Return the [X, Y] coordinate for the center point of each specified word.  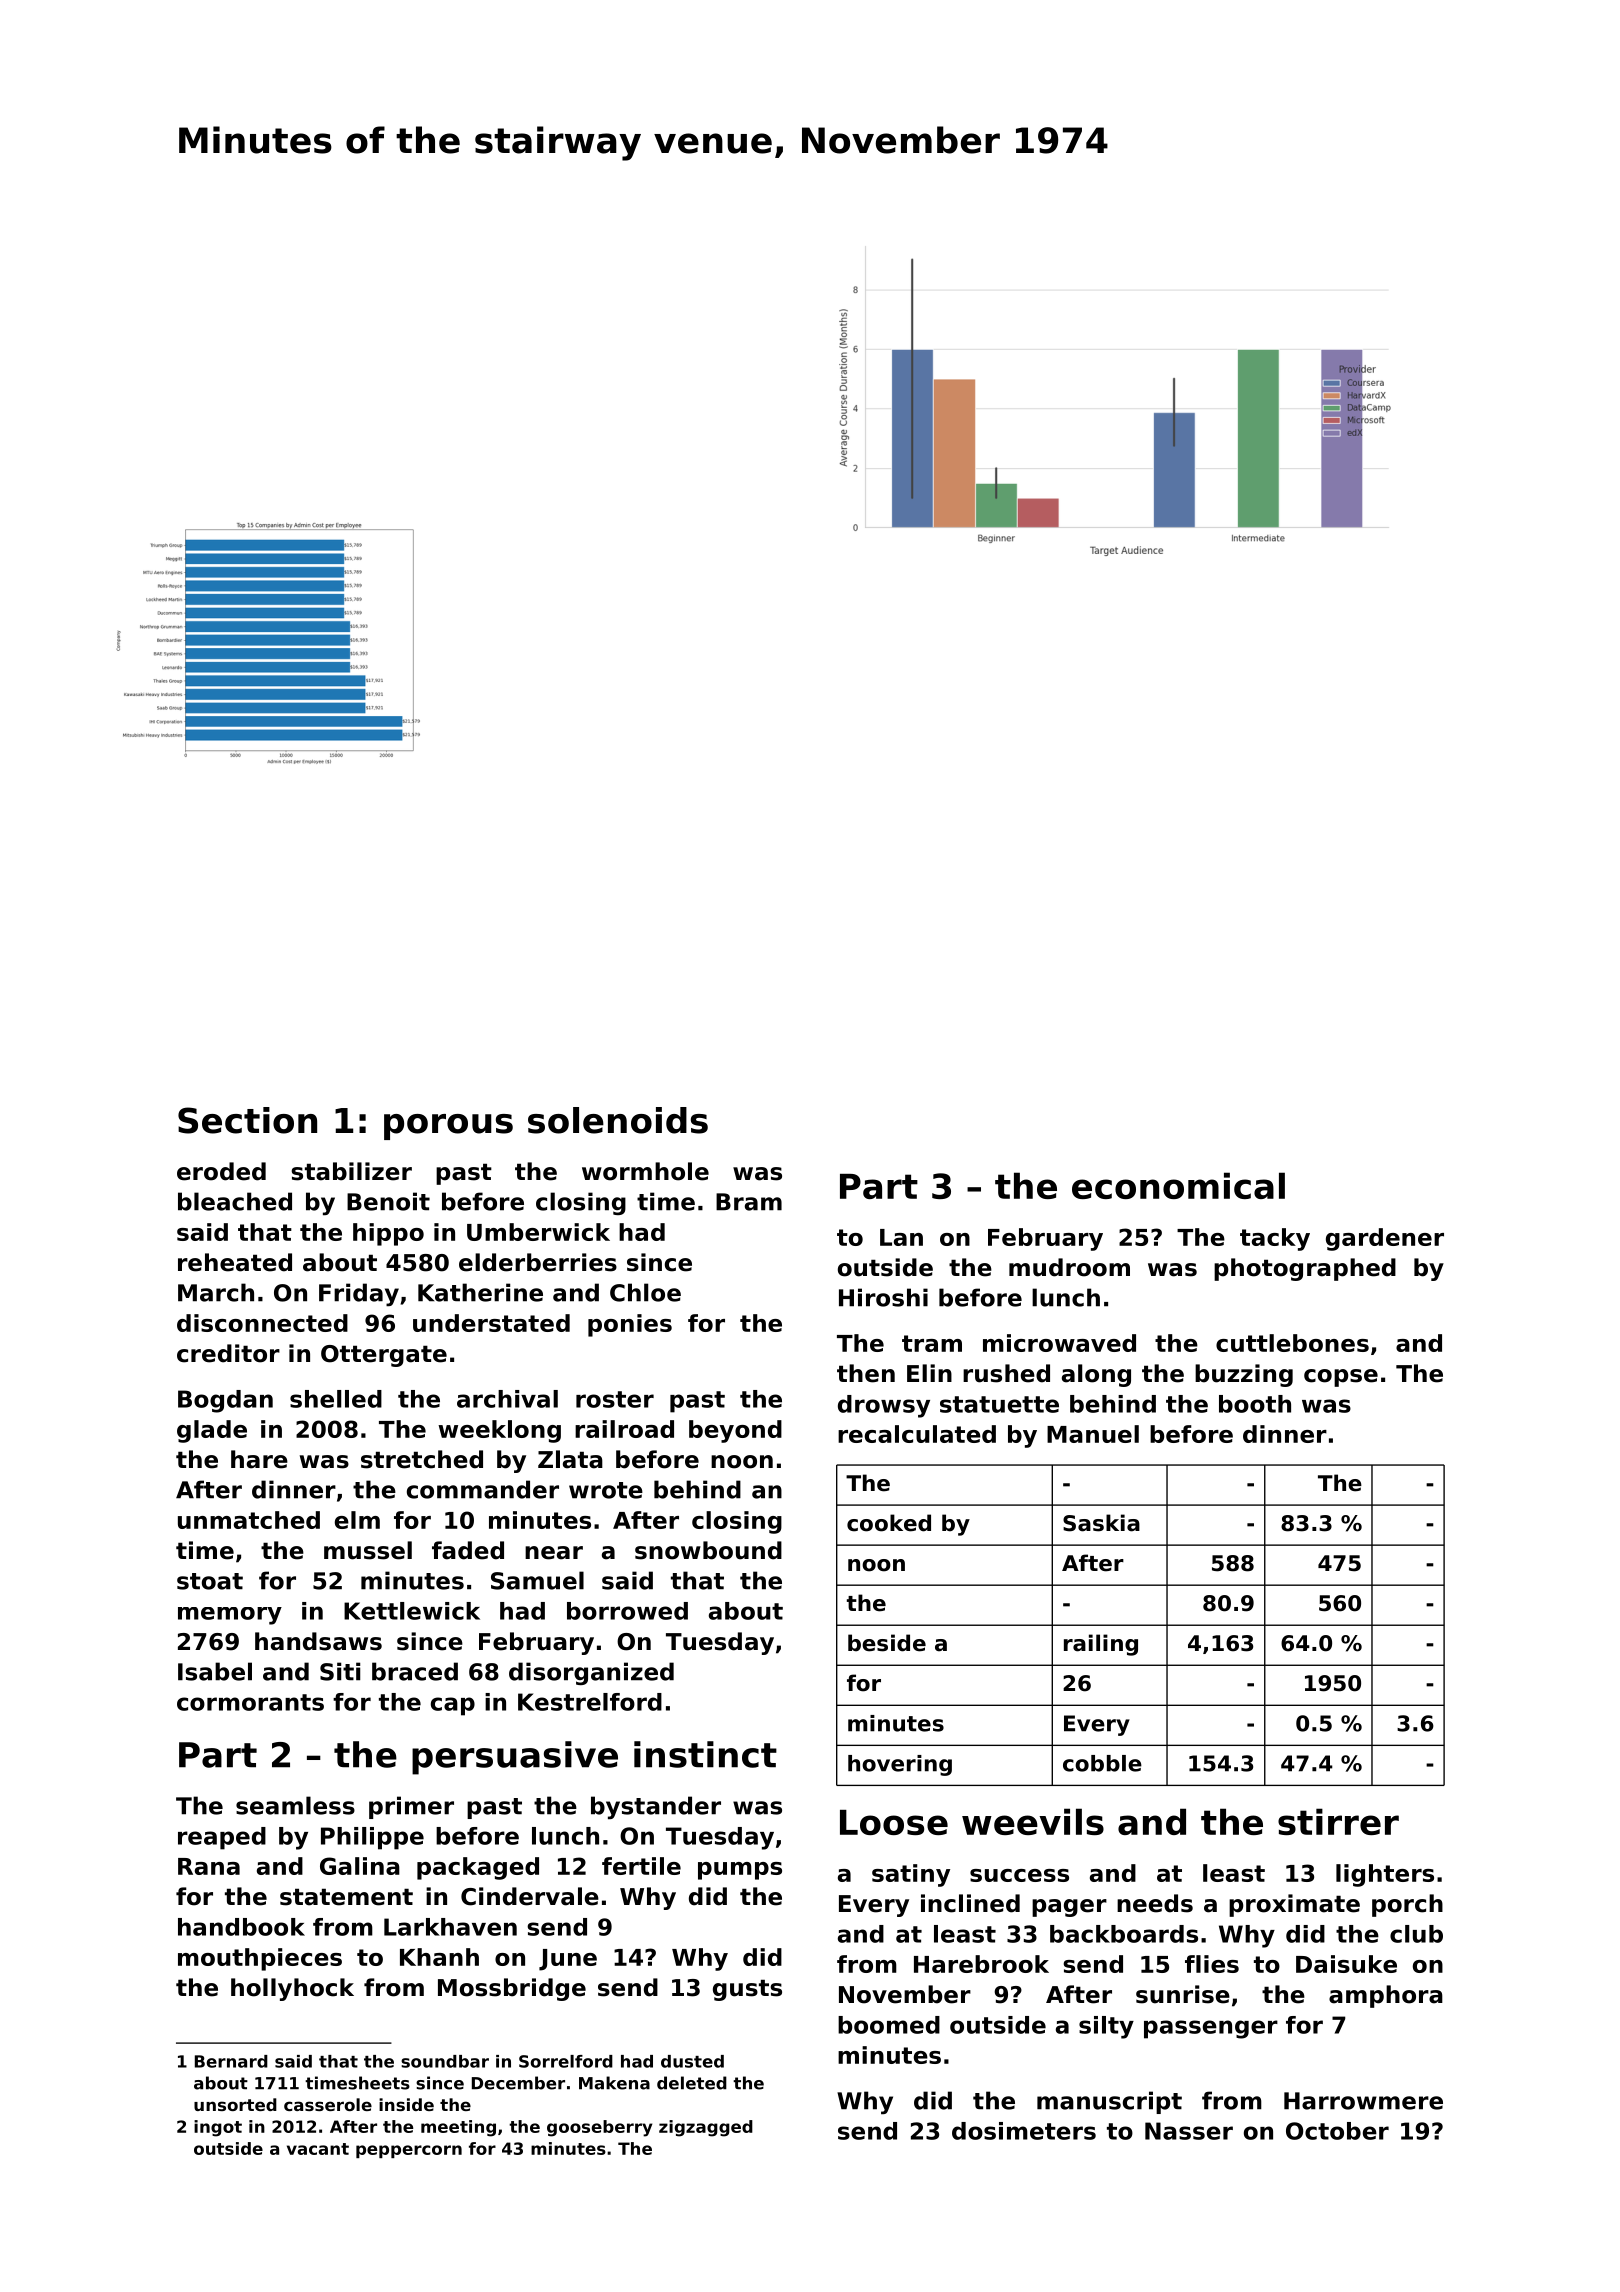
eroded [221, 1171]
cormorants [250, 1702]
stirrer [1338, 1821]
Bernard [231, 2061]
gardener [1385, 1239]
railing [1101, 1645]
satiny [911, 1875]
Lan [901, 1237]
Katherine [480, 1292]
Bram [749, 1202]
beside [887, 1643]
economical [1178, 1185]
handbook [241, 1927]
